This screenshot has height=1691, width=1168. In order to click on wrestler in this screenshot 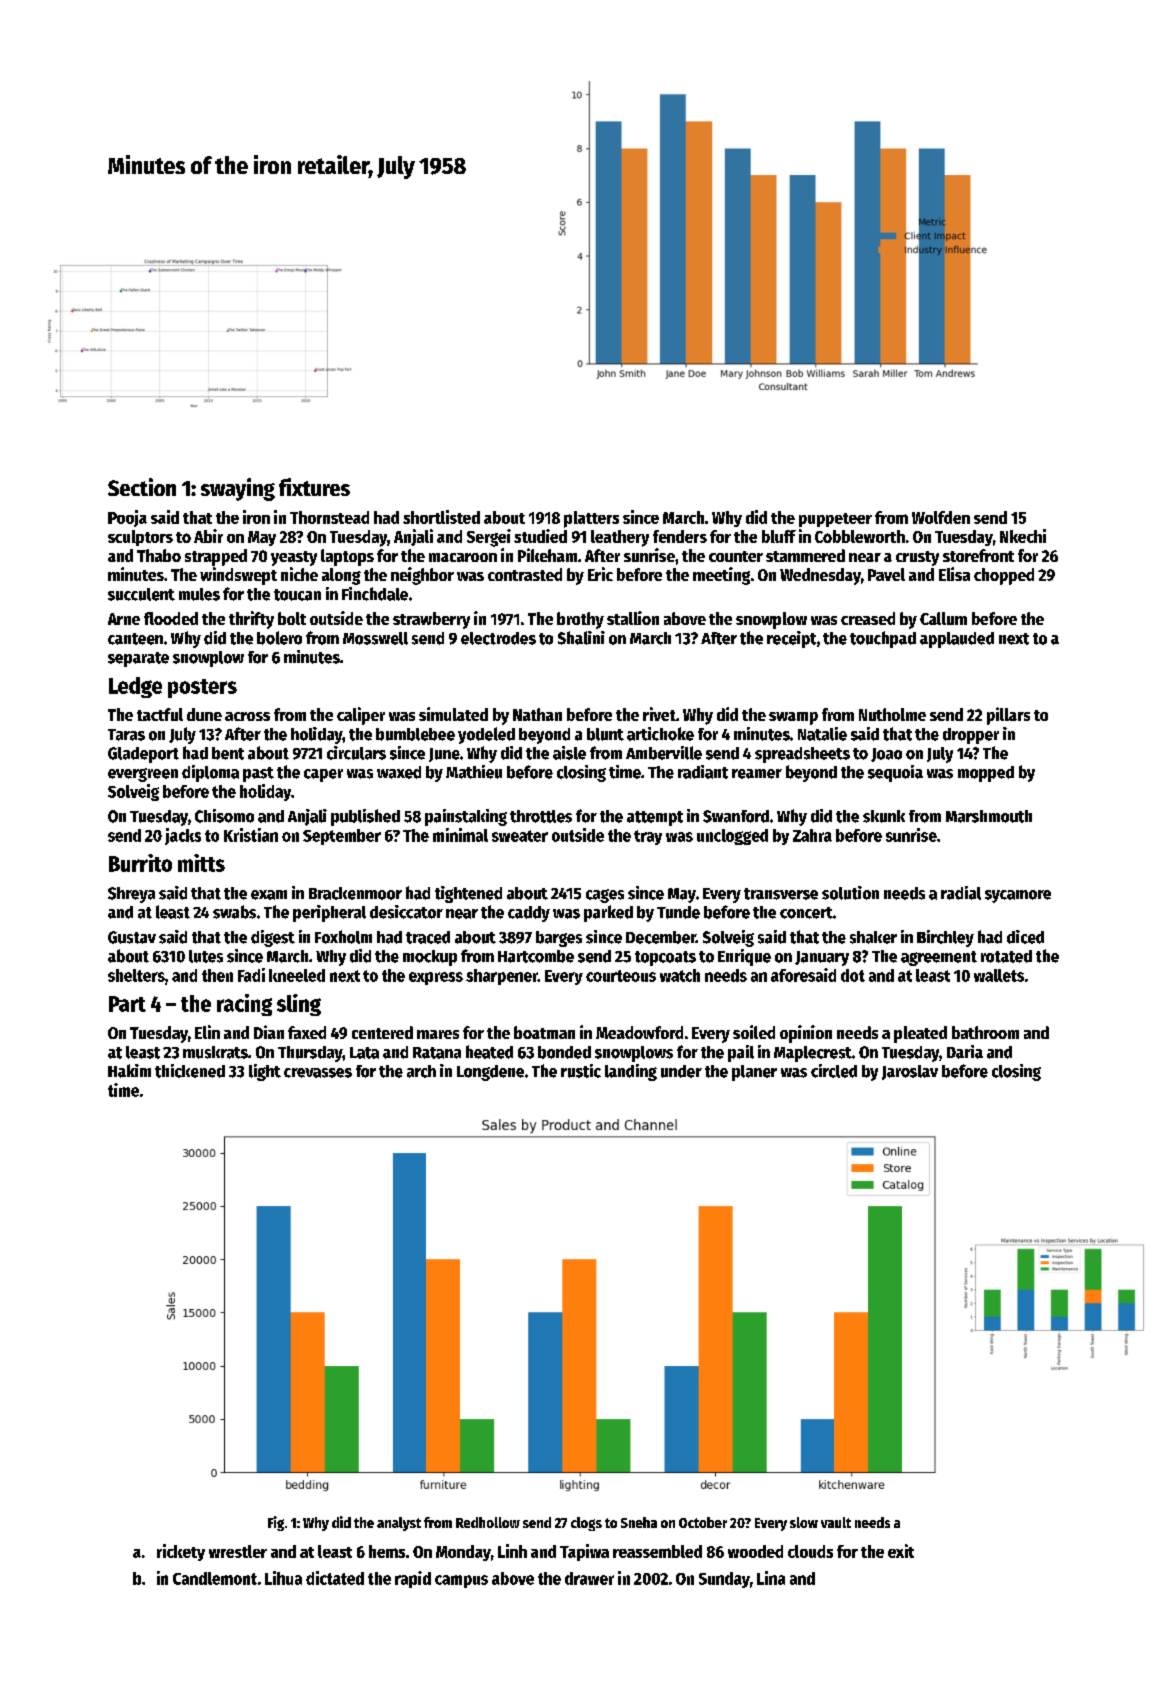, I will do `click(238, 1551)`.
